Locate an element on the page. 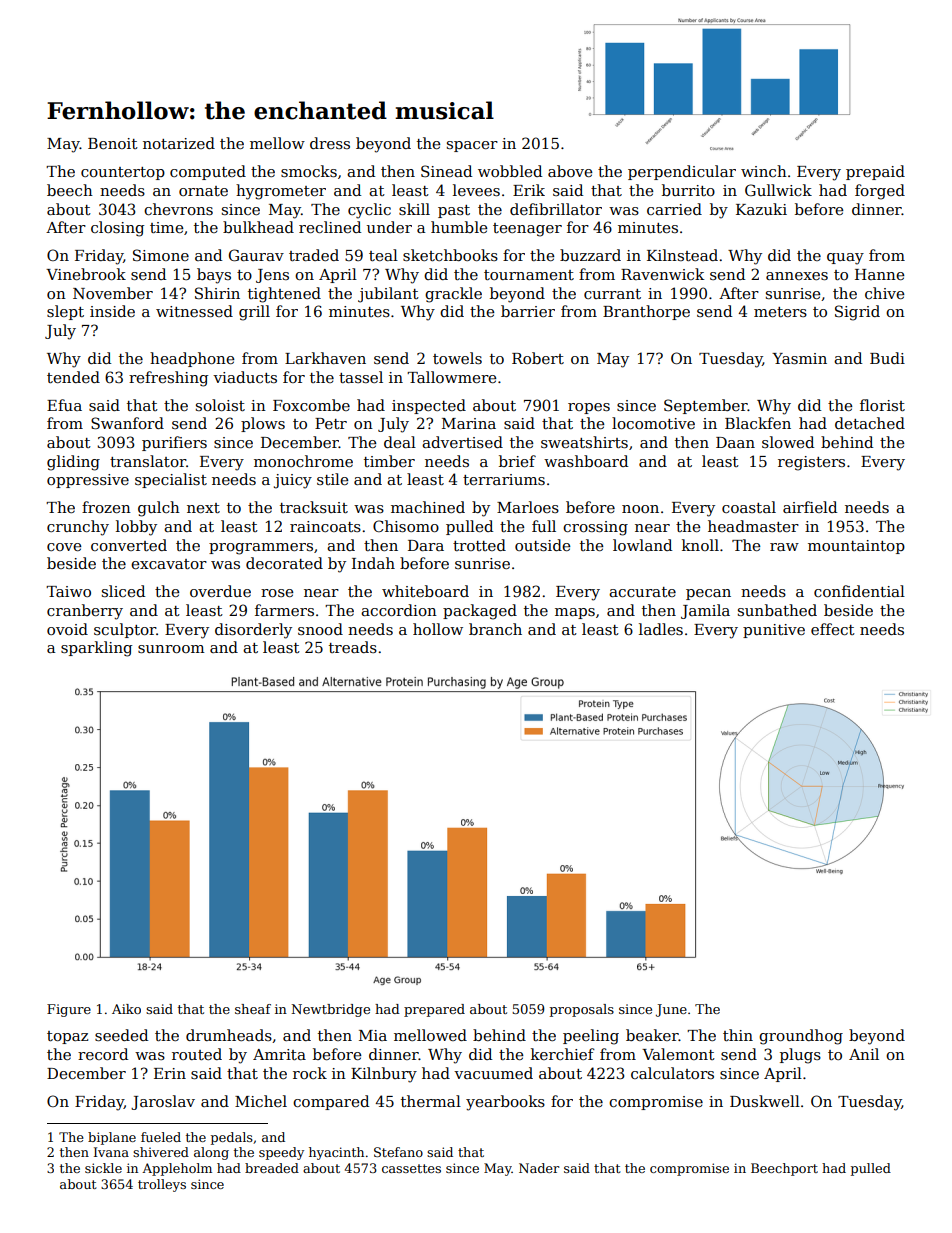 This document has height=1233, width=952. Gaurav is located at coordinates (256, 255).
